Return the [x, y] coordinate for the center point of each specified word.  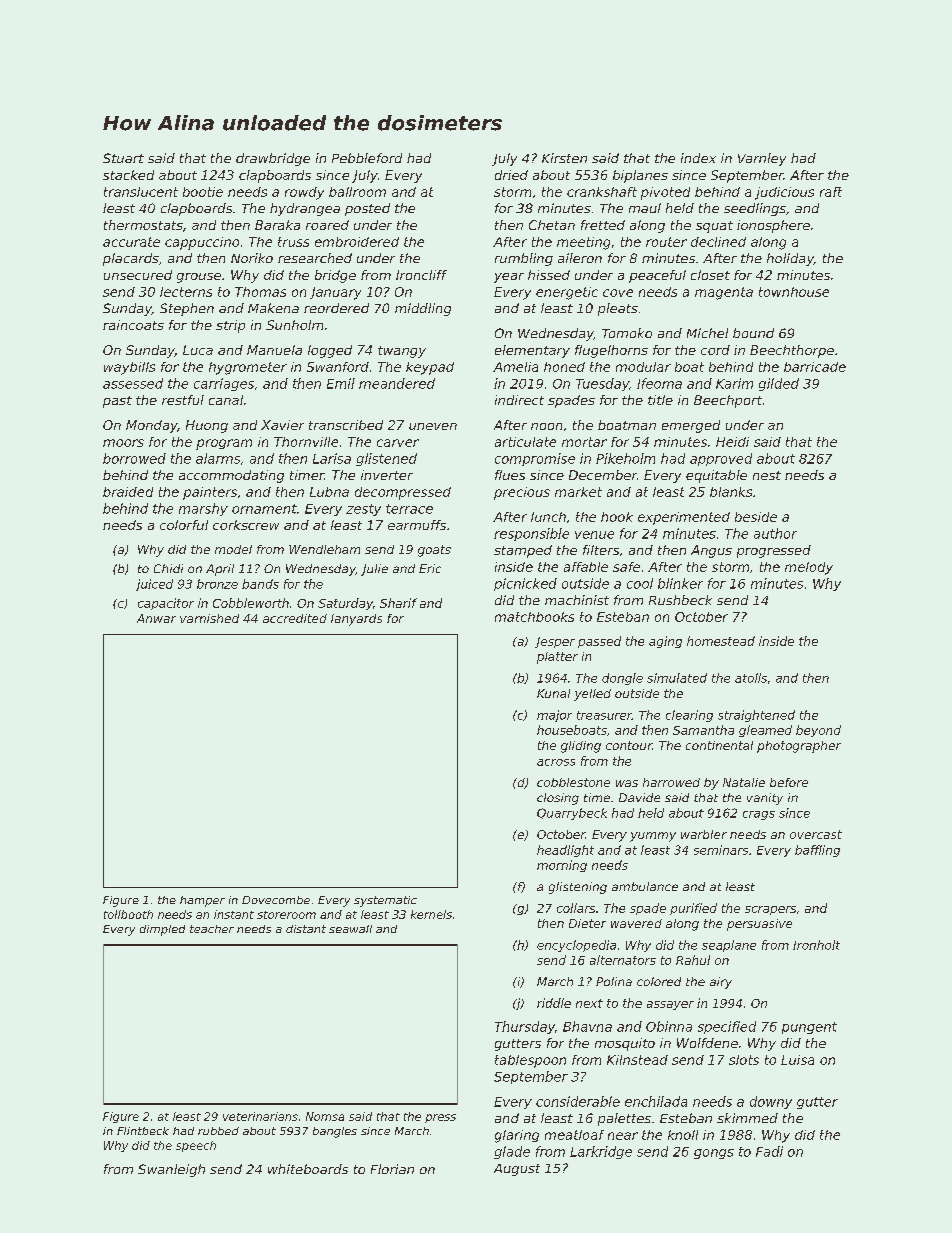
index [698, 158]
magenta [724, 293]
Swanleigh [171, 1170]
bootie [203, 192]
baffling [817, 851]
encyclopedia [576, 946]
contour [629, 745]
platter [557, 658]
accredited [295, 618]
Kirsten [564, 158]
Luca [198, 350]
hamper [202, 901]
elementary [532, 351]
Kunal [553, 693]
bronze [217, 584]
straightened [756, 716]
